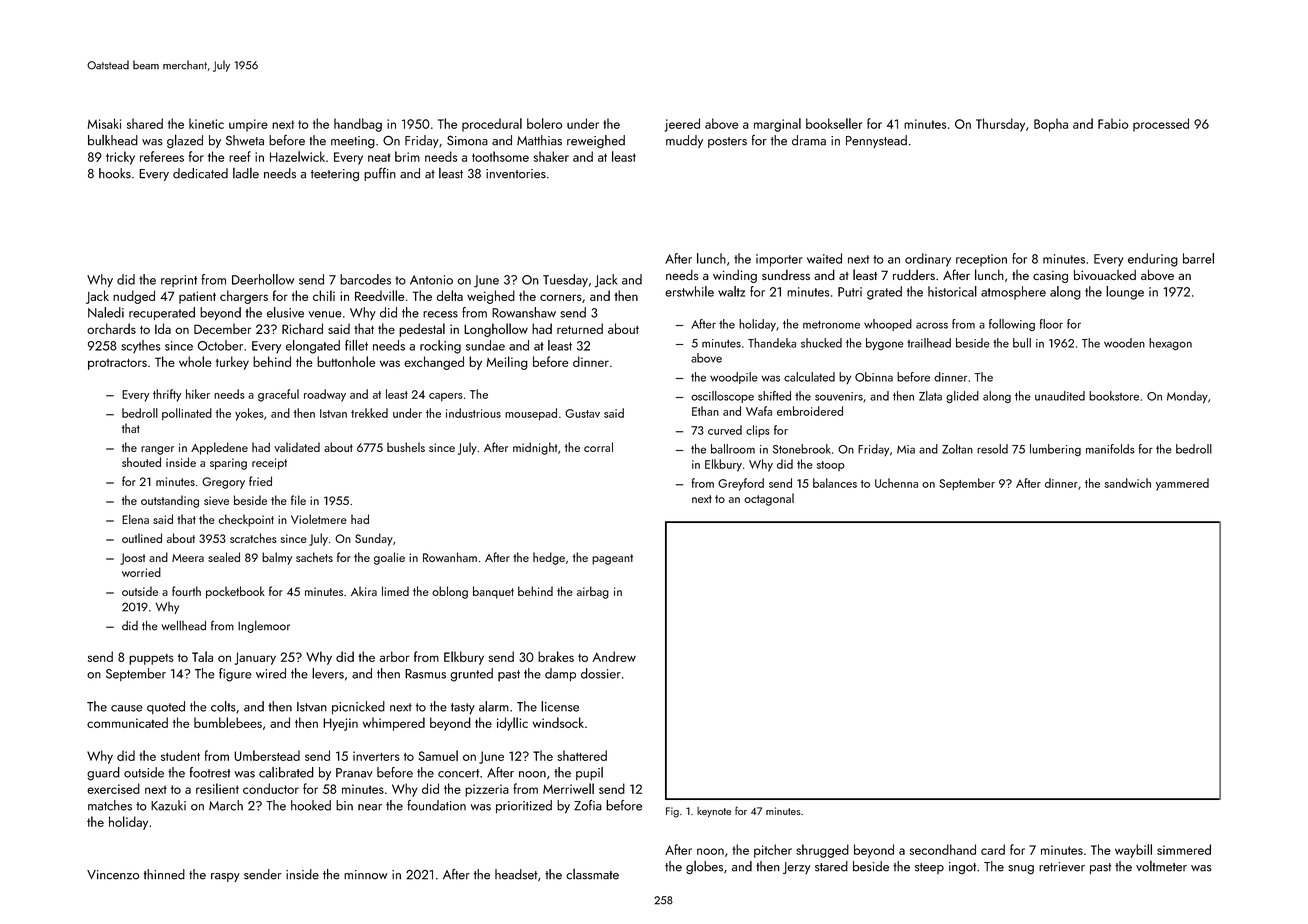 The width and height of the page is (1308, 924). Describe the element at coordinates (235, 592) in the page. I see `pocketbook` at that location.
